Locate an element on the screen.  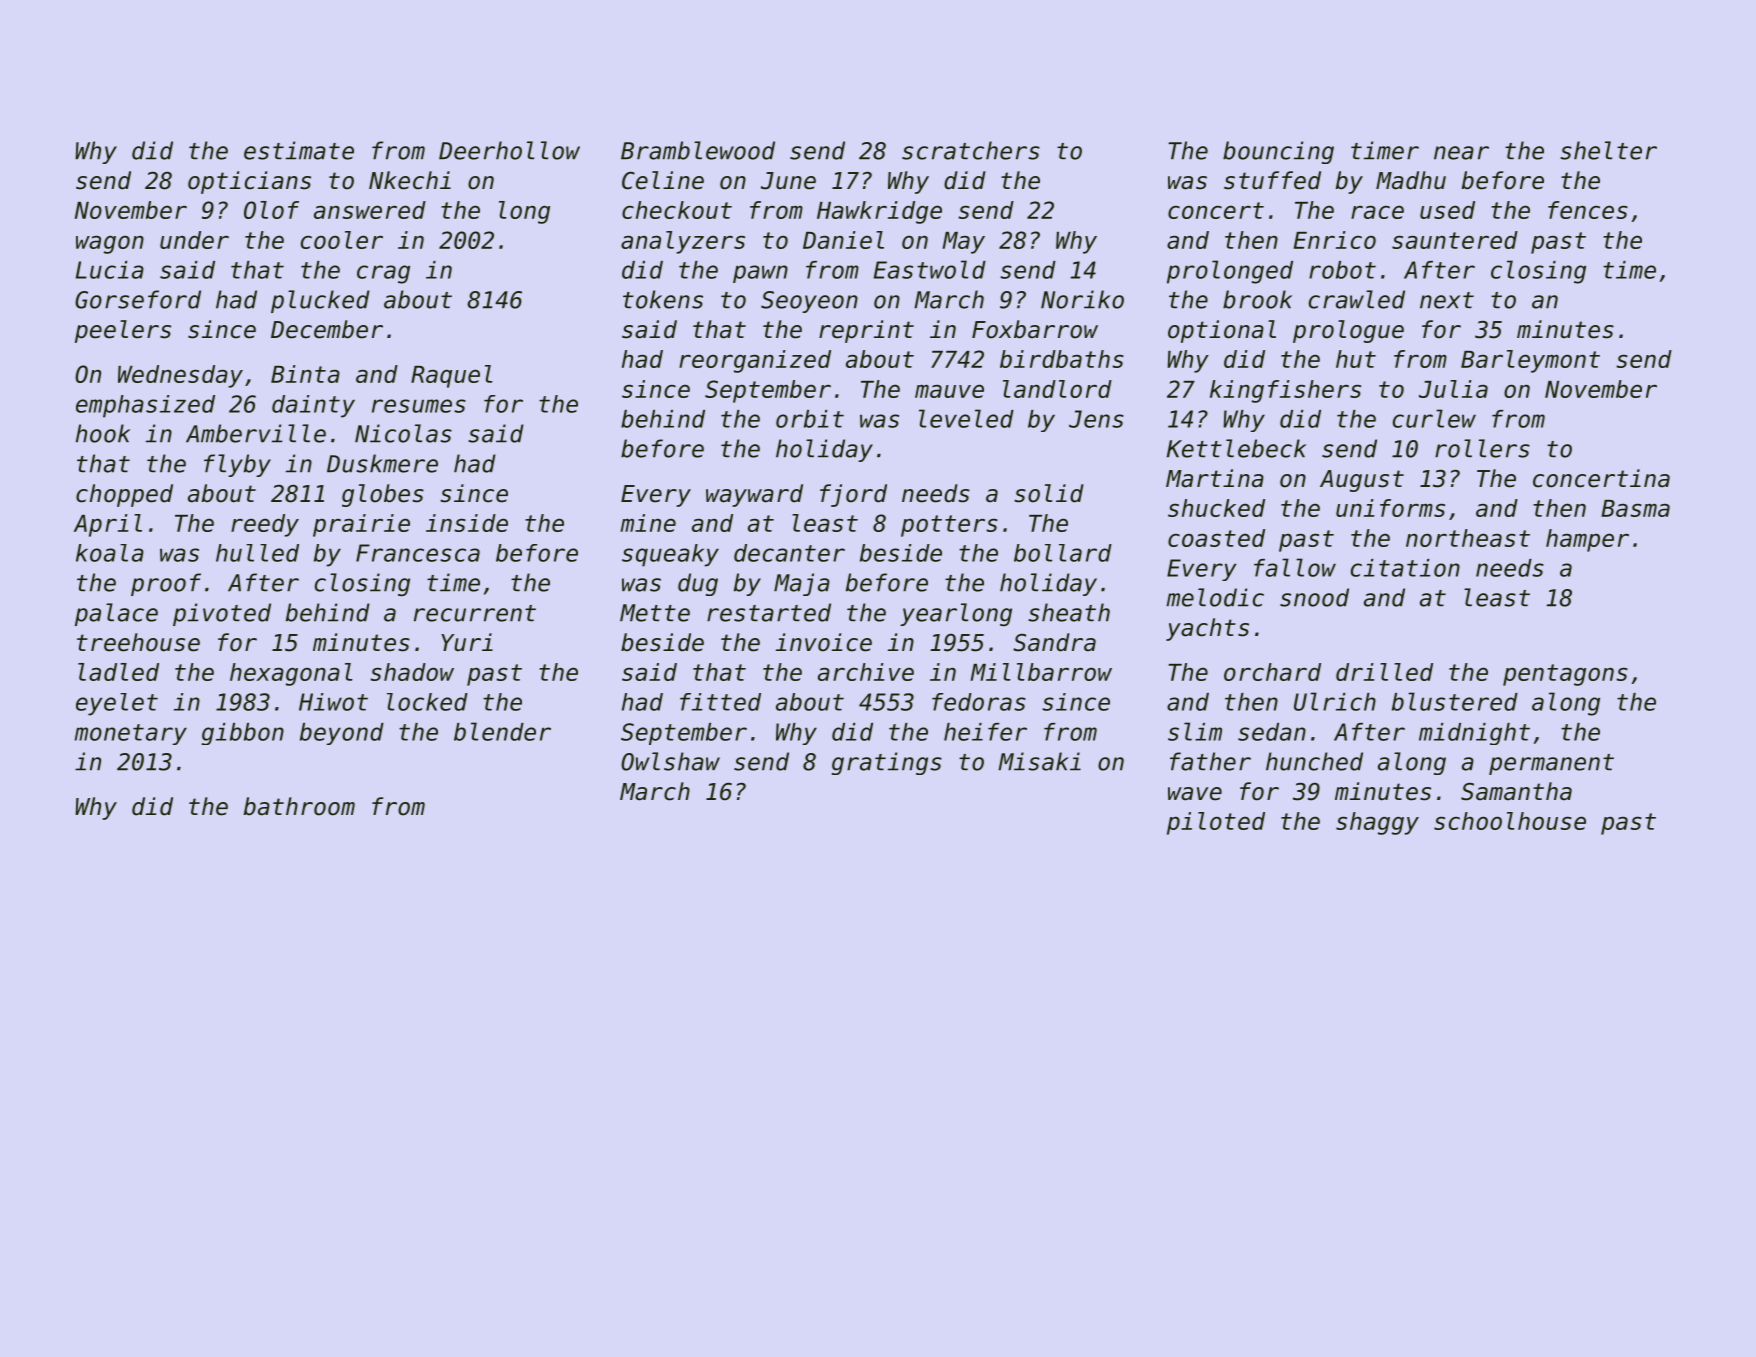
Maja is located at coordinates (802, 584).
